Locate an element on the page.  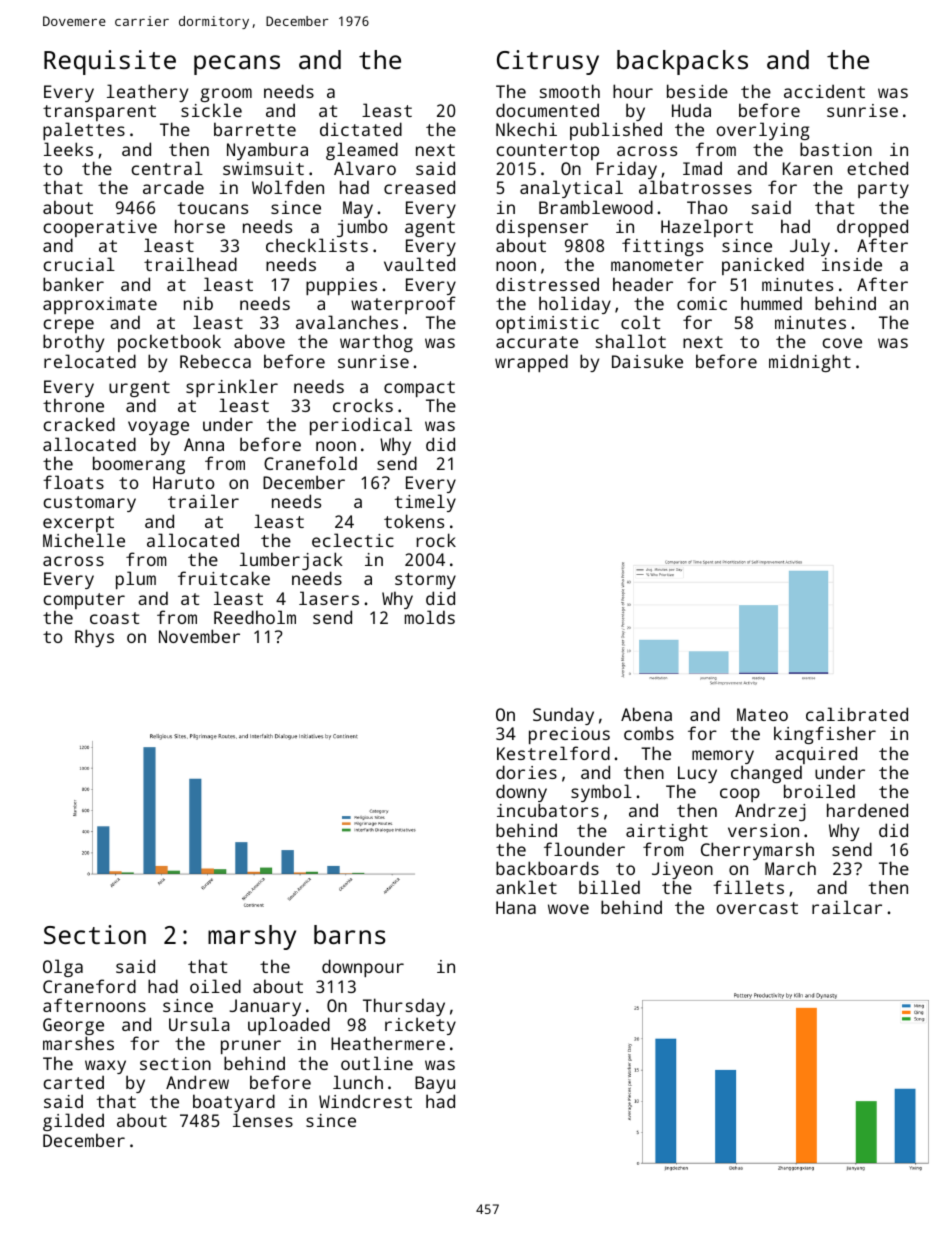
Requisite is located at coordinates (110, 62).
